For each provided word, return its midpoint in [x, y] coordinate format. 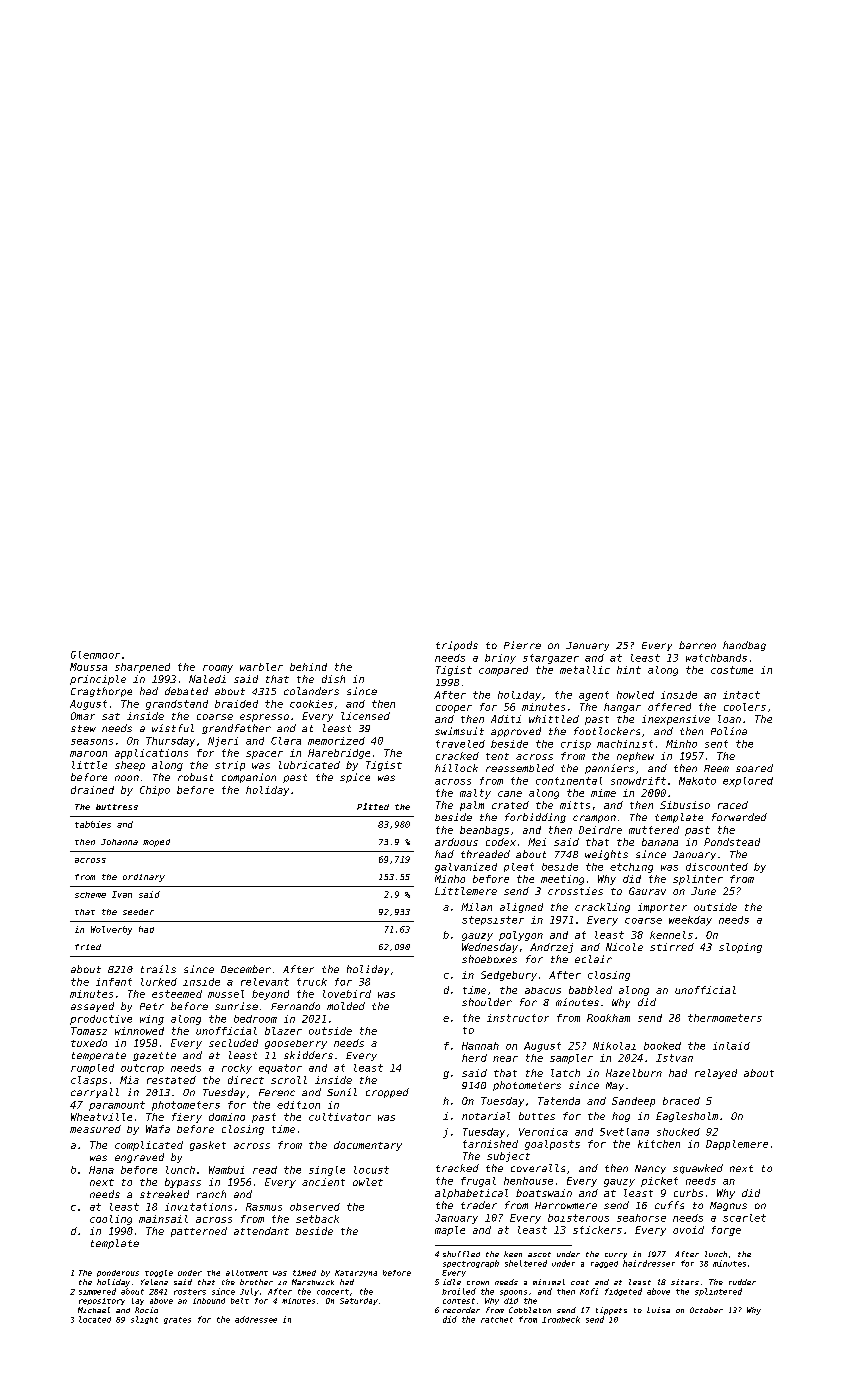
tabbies [93, 824]
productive [101, 1020]
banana [660, 842]
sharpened [142, 668]
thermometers [725, 1018]
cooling [111, 1220]
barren [697, 645]
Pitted [373, 806]
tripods [457, 646]
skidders [308, 1055]
